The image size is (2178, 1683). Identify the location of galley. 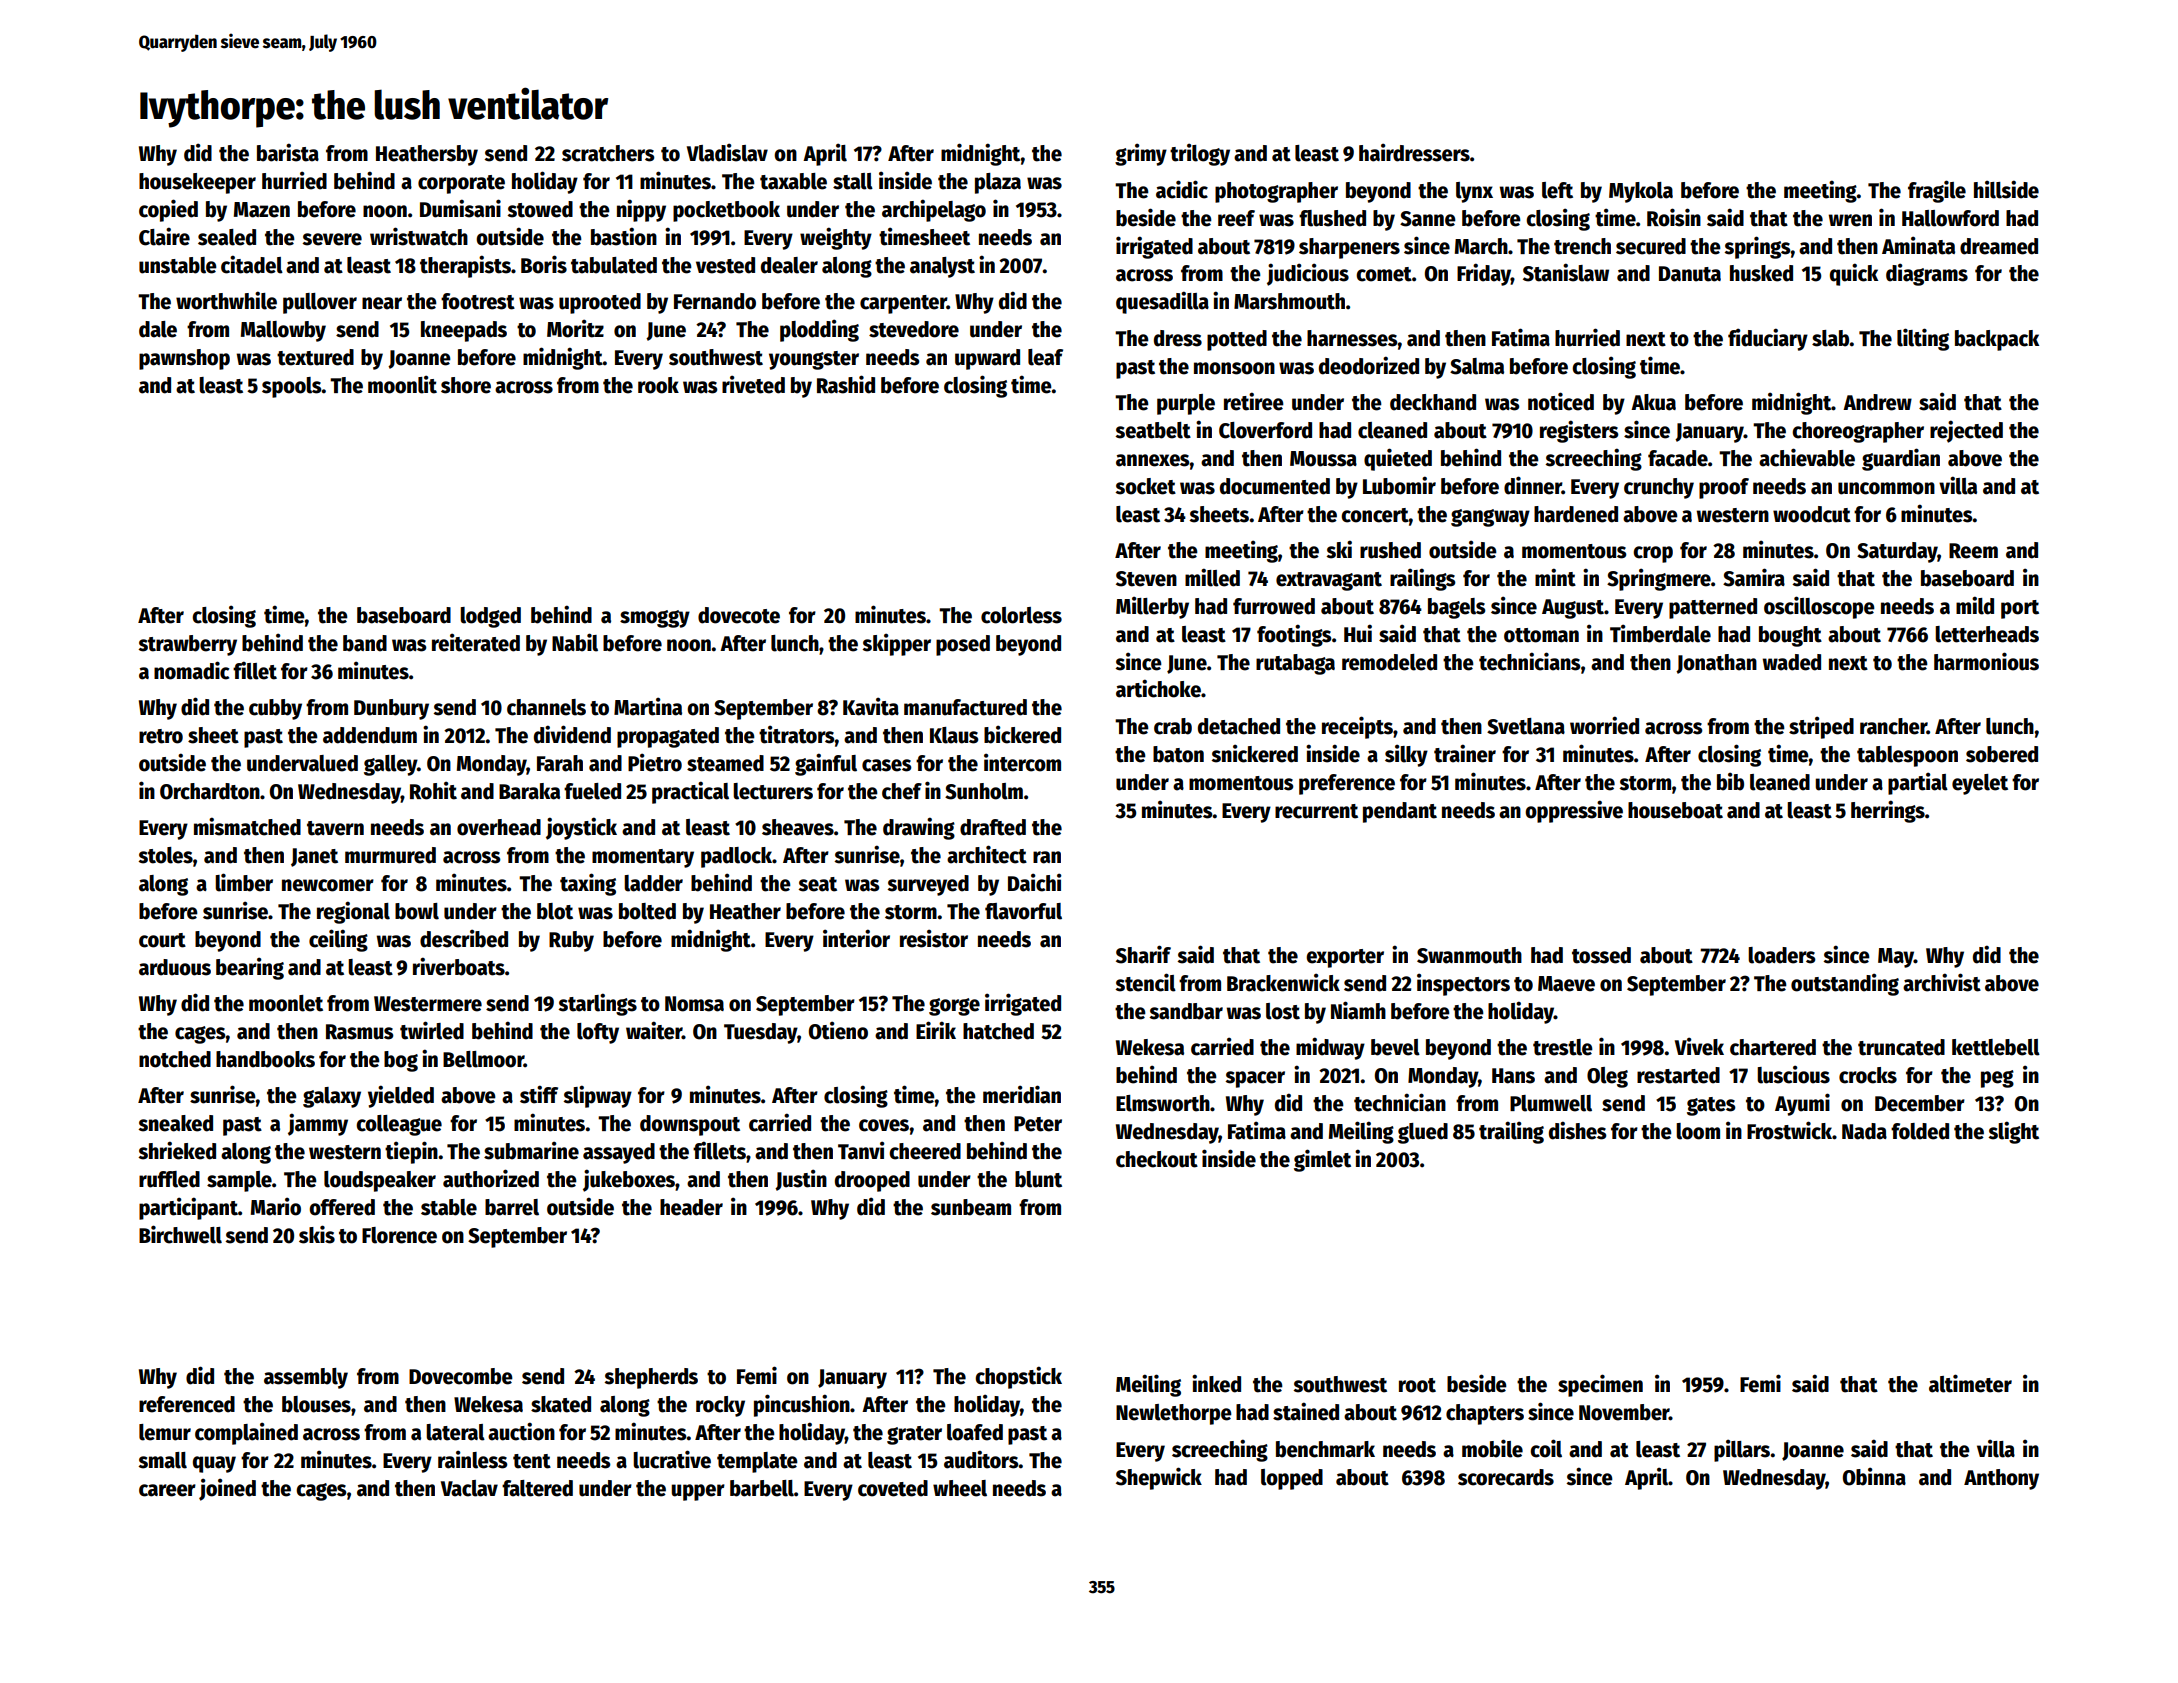
(390, 765).
